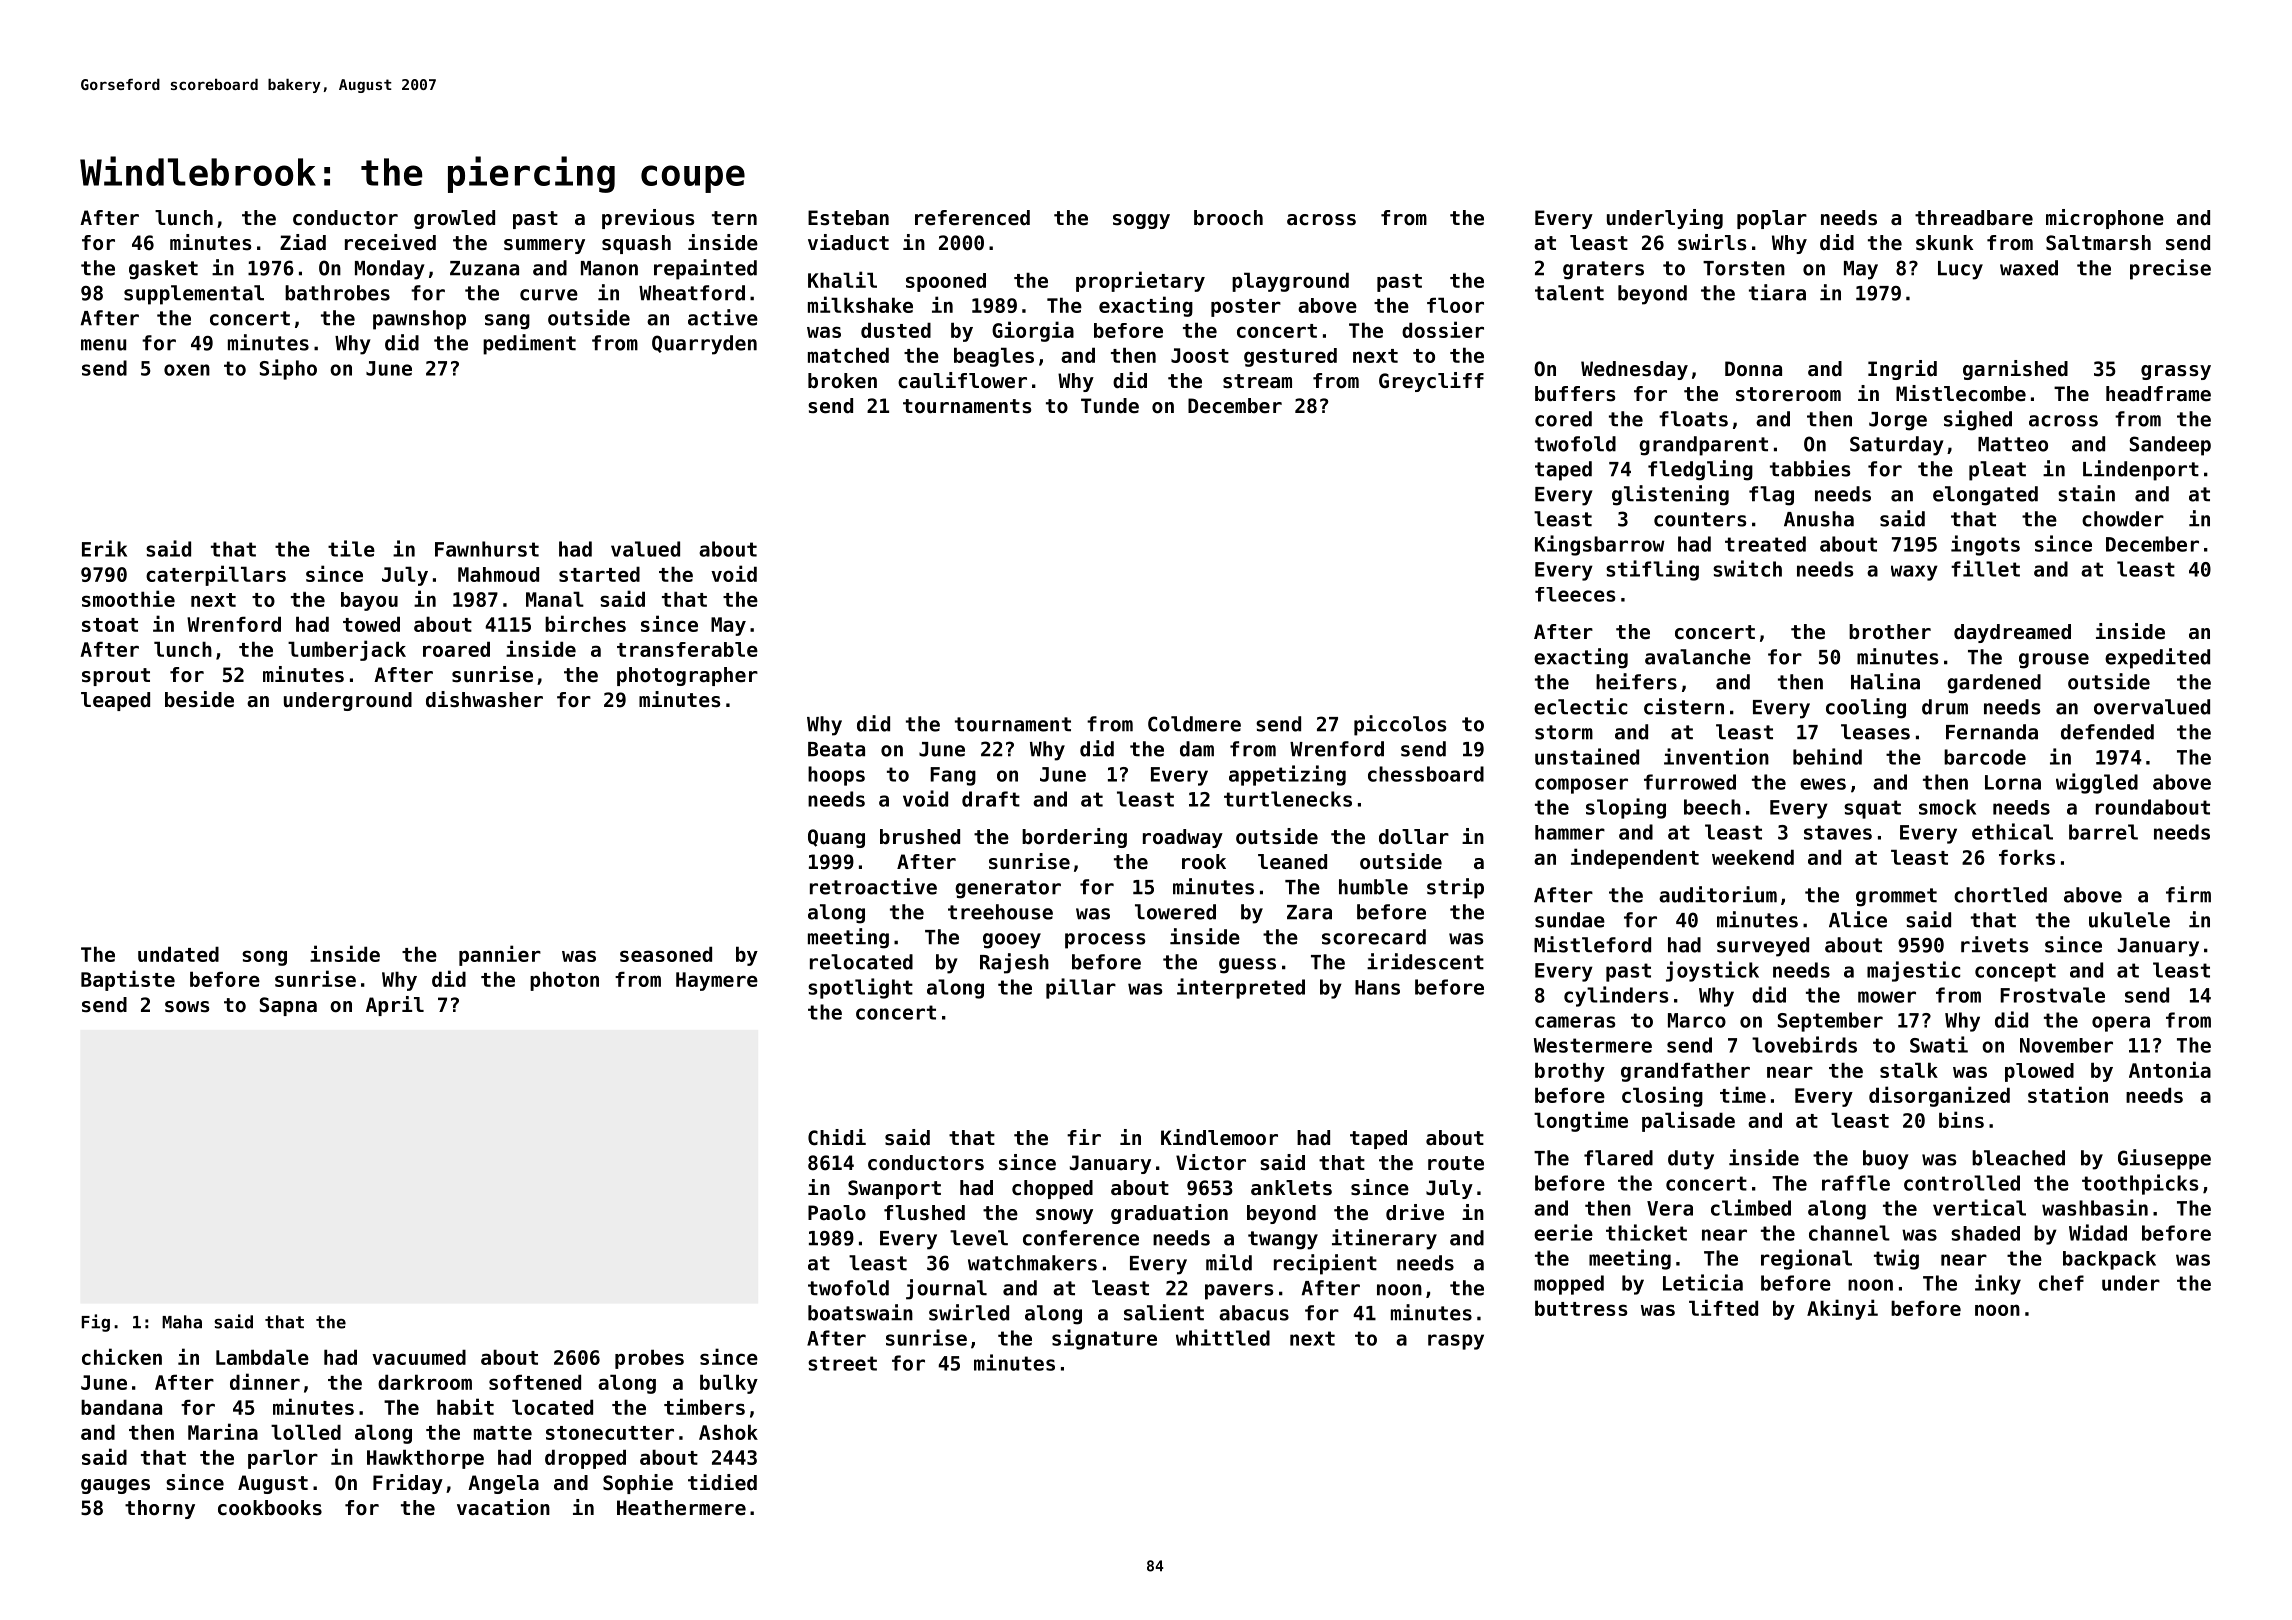 The width and height of the image is (2292, 1620). What do you see at coordinates (2141, 470) in the image?
I see `Lindenport` at bounding box center [2141, 470].
